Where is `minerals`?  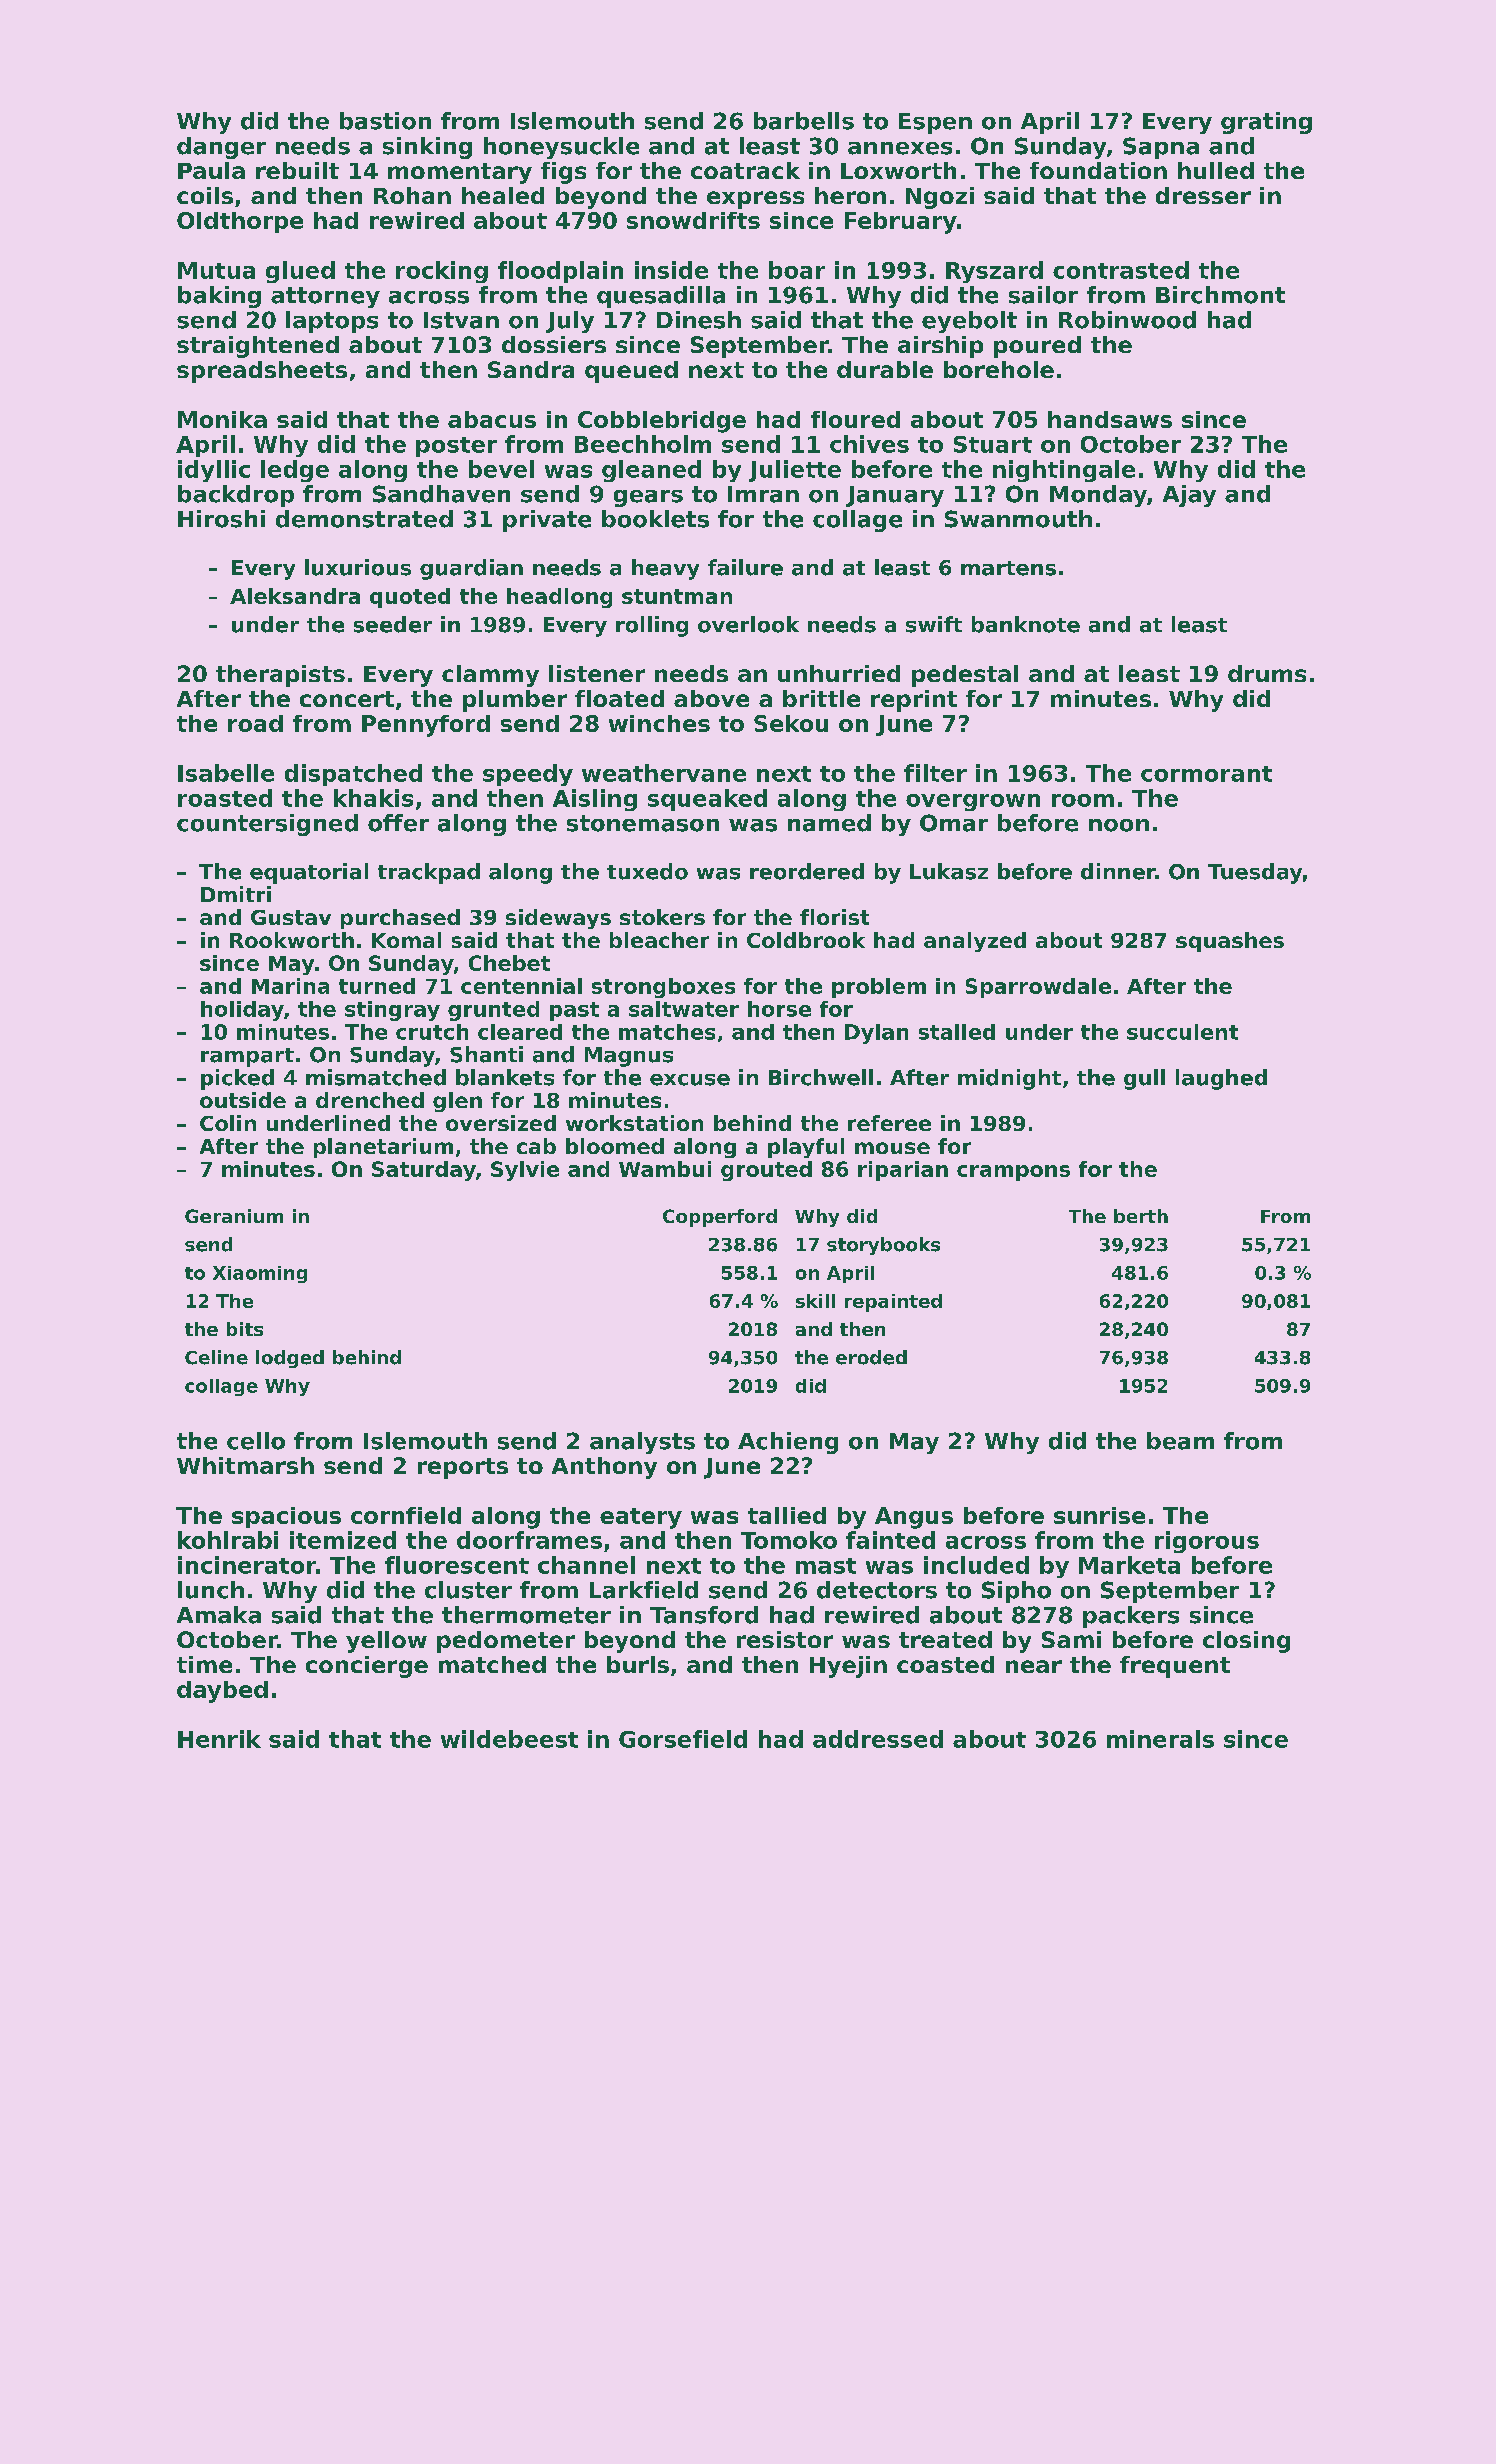
minerals is located at coordinates (1160, 1739).
